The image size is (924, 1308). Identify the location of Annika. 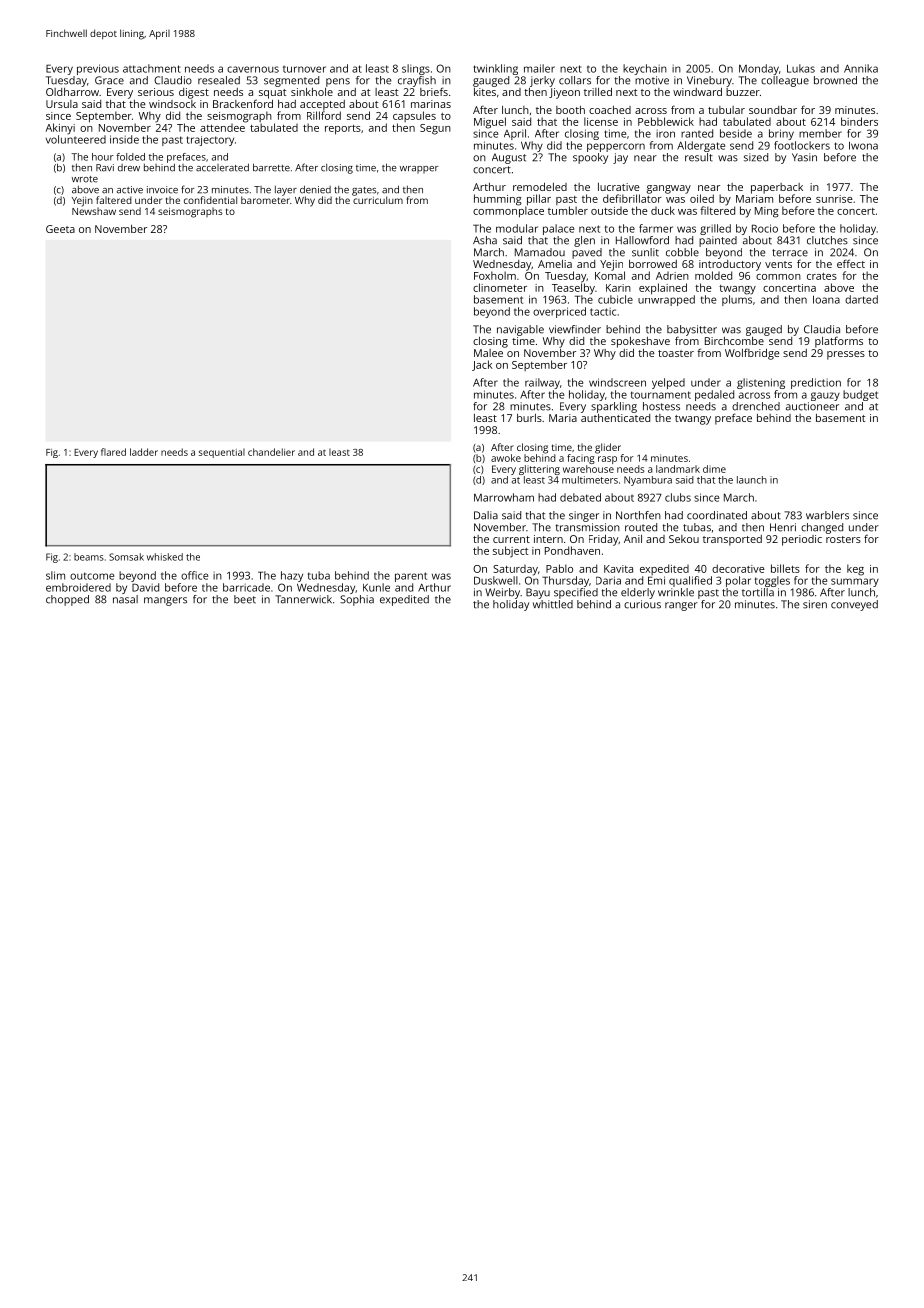
(861, 68).
